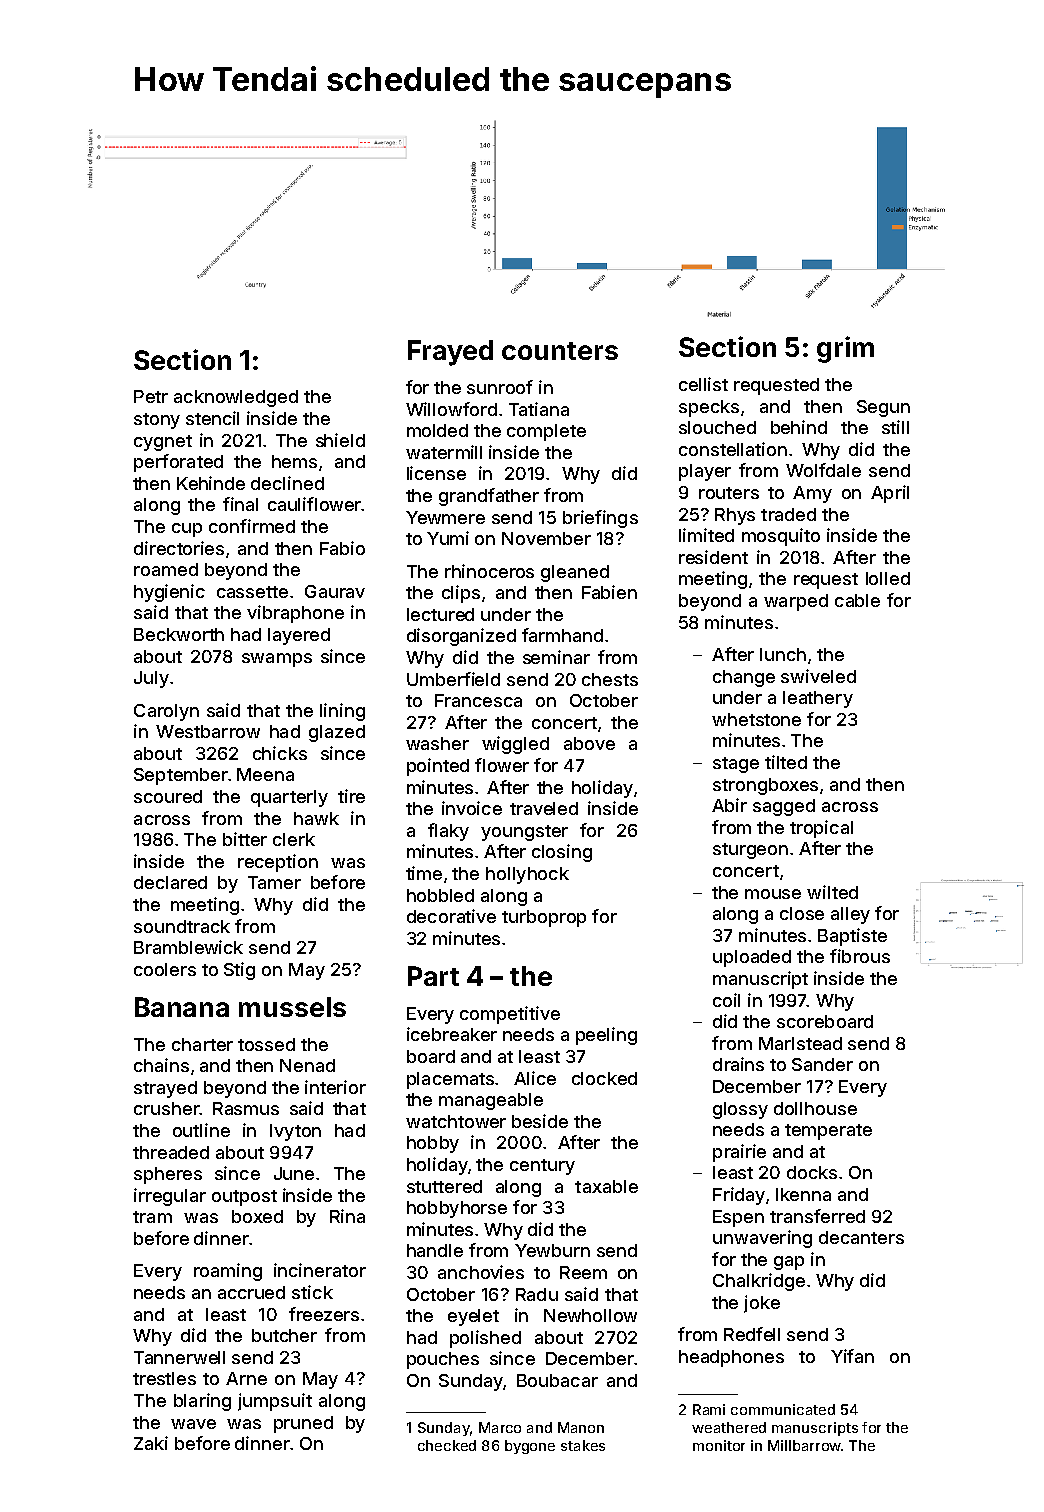  What do you see at coordinates (895, 427) in the screenshot?
I see `still` at bounding box center [895, 427].
